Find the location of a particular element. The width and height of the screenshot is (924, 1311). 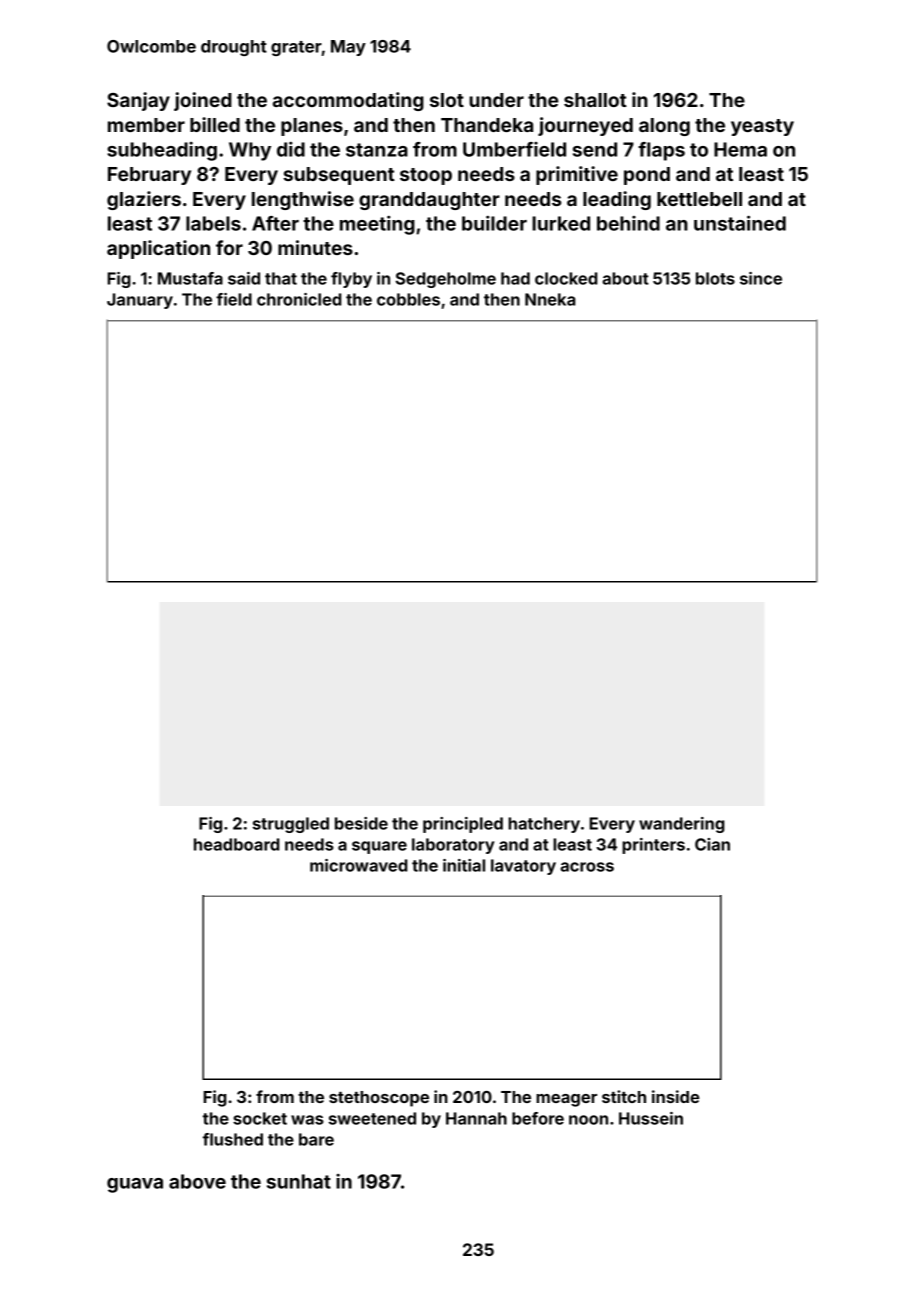

Hussein is located at coordinates (651, 1118).
